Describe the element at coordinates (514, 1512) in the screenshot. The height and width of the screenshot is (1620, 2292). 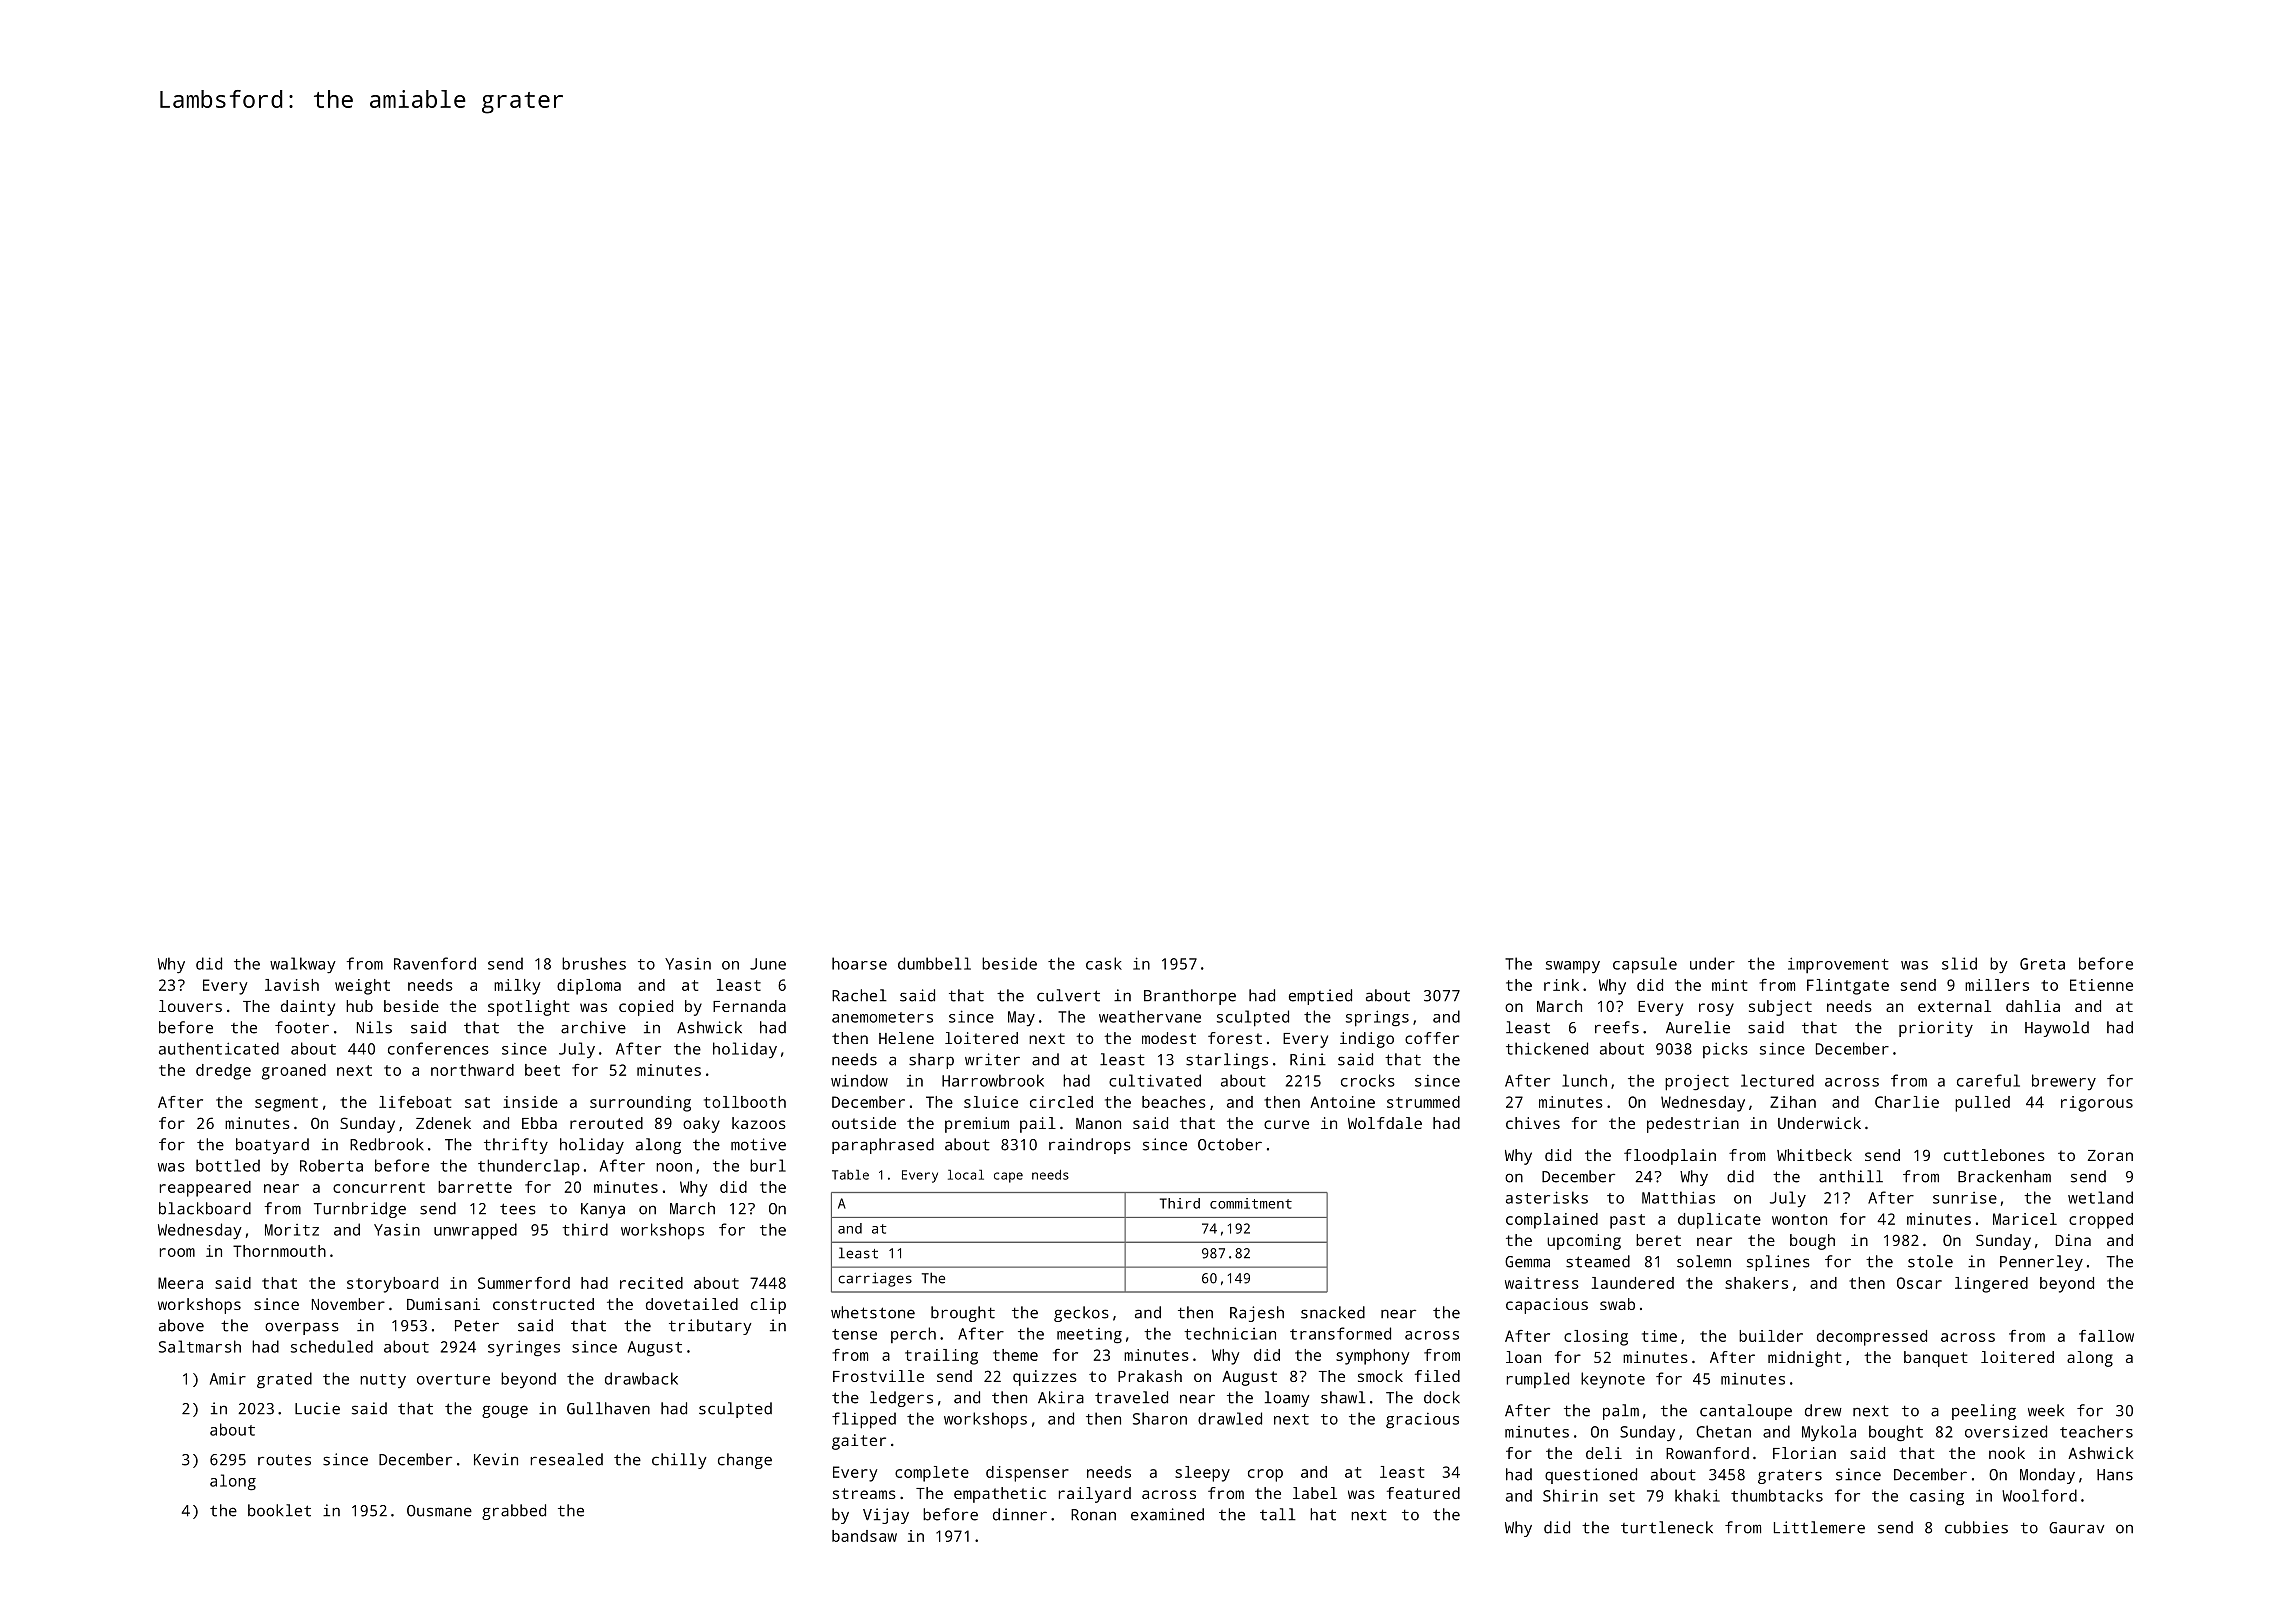
I see `grabbed` at that location.
